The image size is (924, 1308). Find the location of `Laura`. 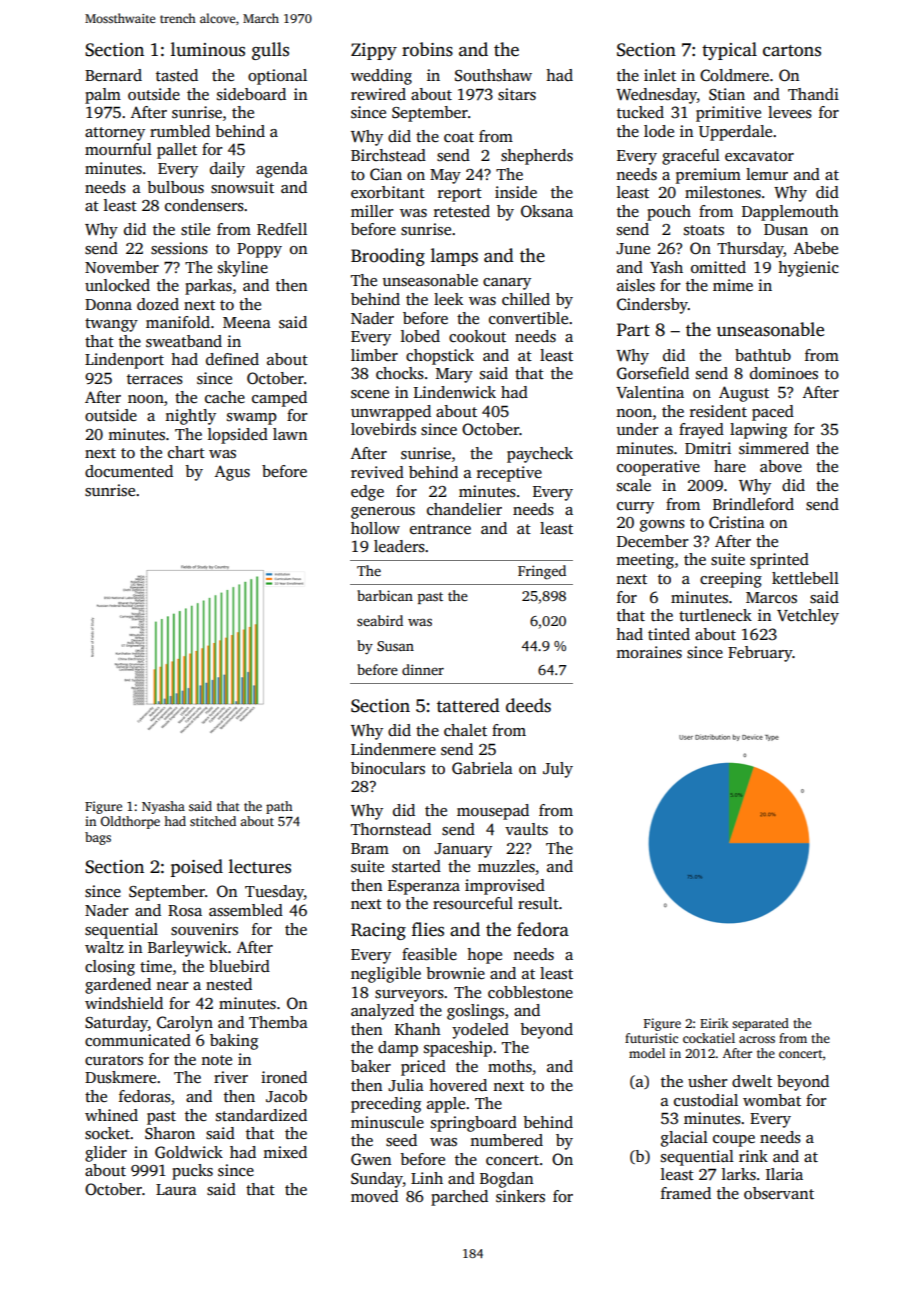

Laura is located at coordinates (176, 1189).
